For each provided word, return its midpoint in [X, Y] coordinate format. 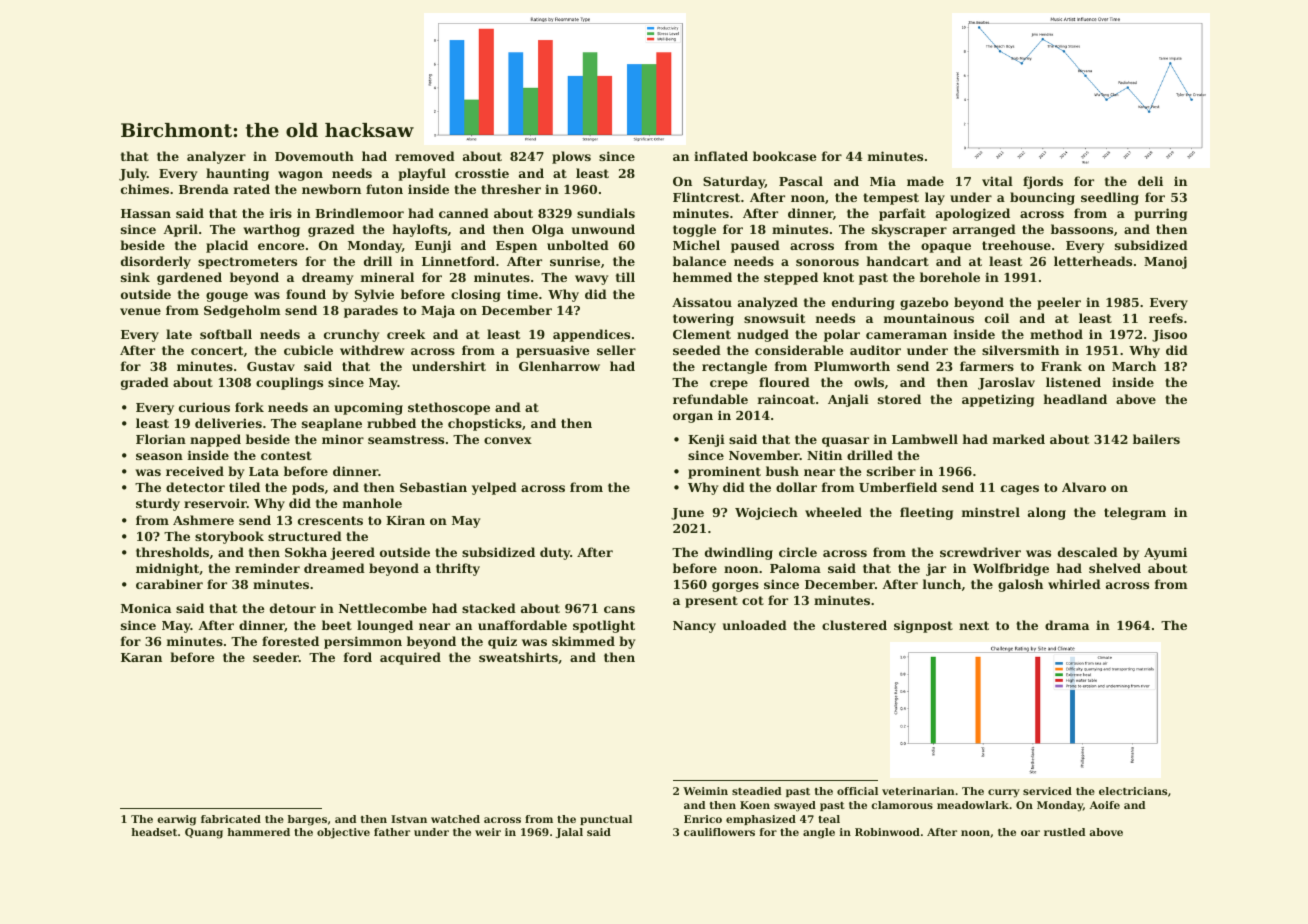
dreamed [334, 568]
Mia [883, 181]
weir [488, 832]
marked [1019, 439]
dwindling [739, 553]
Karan [141, 657]
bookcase [785, 156]
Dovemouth [314, 156]
